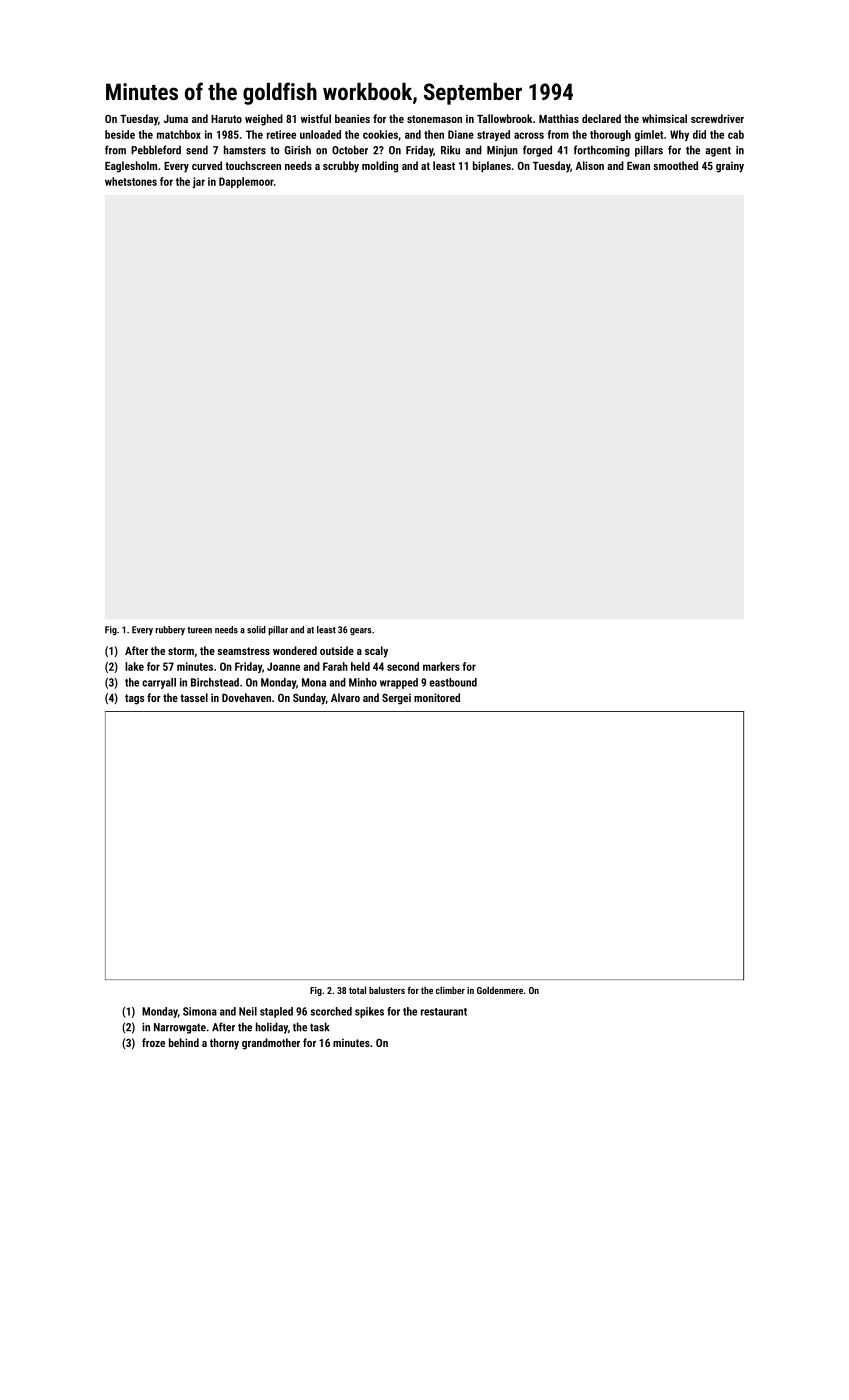  What do you see at coordinates (176, 119) in the page?
I see `Juma` at bounding box center [176, 119].
